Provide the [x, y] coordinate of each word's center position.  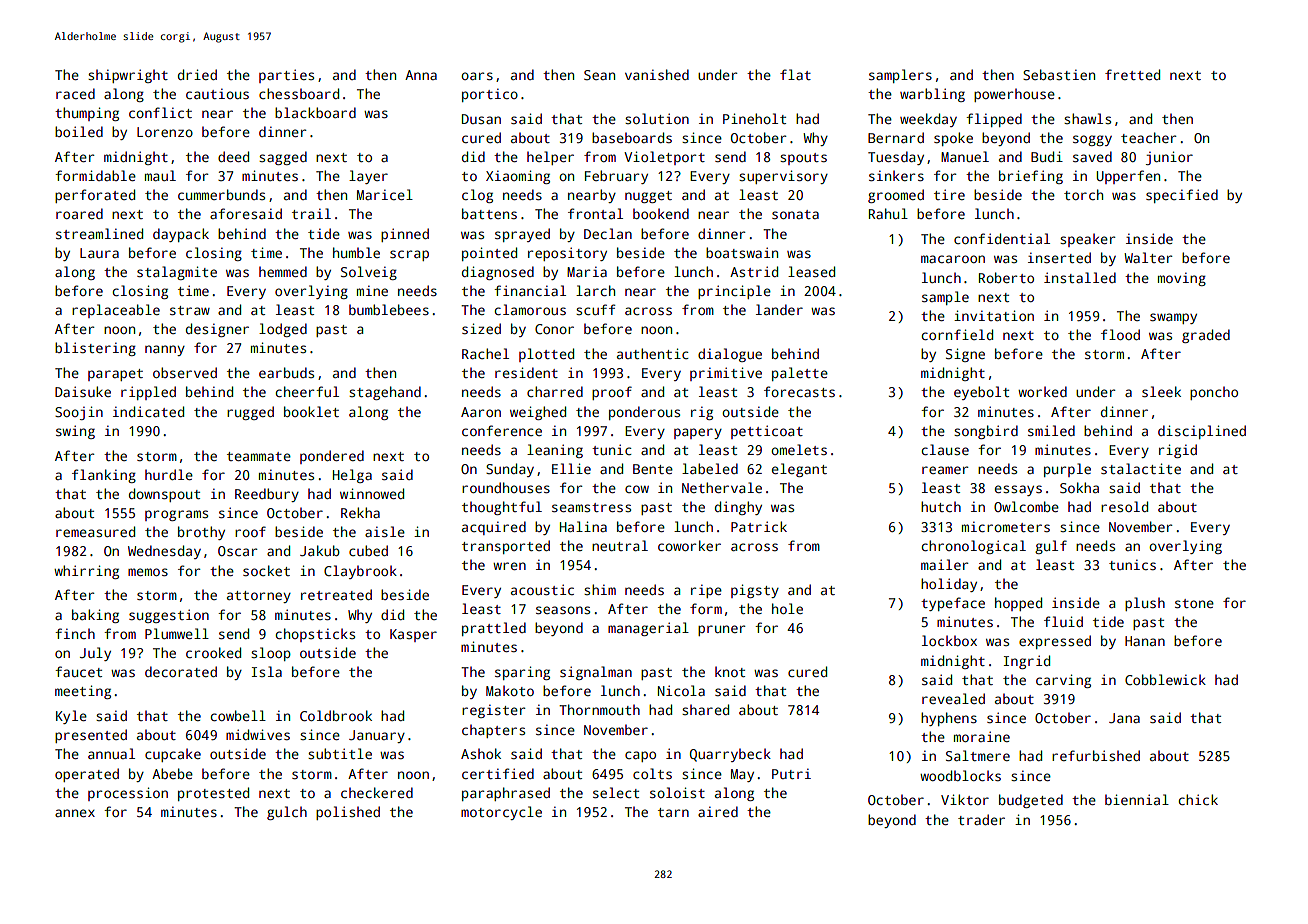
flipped [994, 120]
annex [75, 813]
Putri [791, 773]
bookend [661, 213]
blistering [95, 349]
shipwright [128, 76]
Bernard [896, 137]
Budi [1047, 156]
